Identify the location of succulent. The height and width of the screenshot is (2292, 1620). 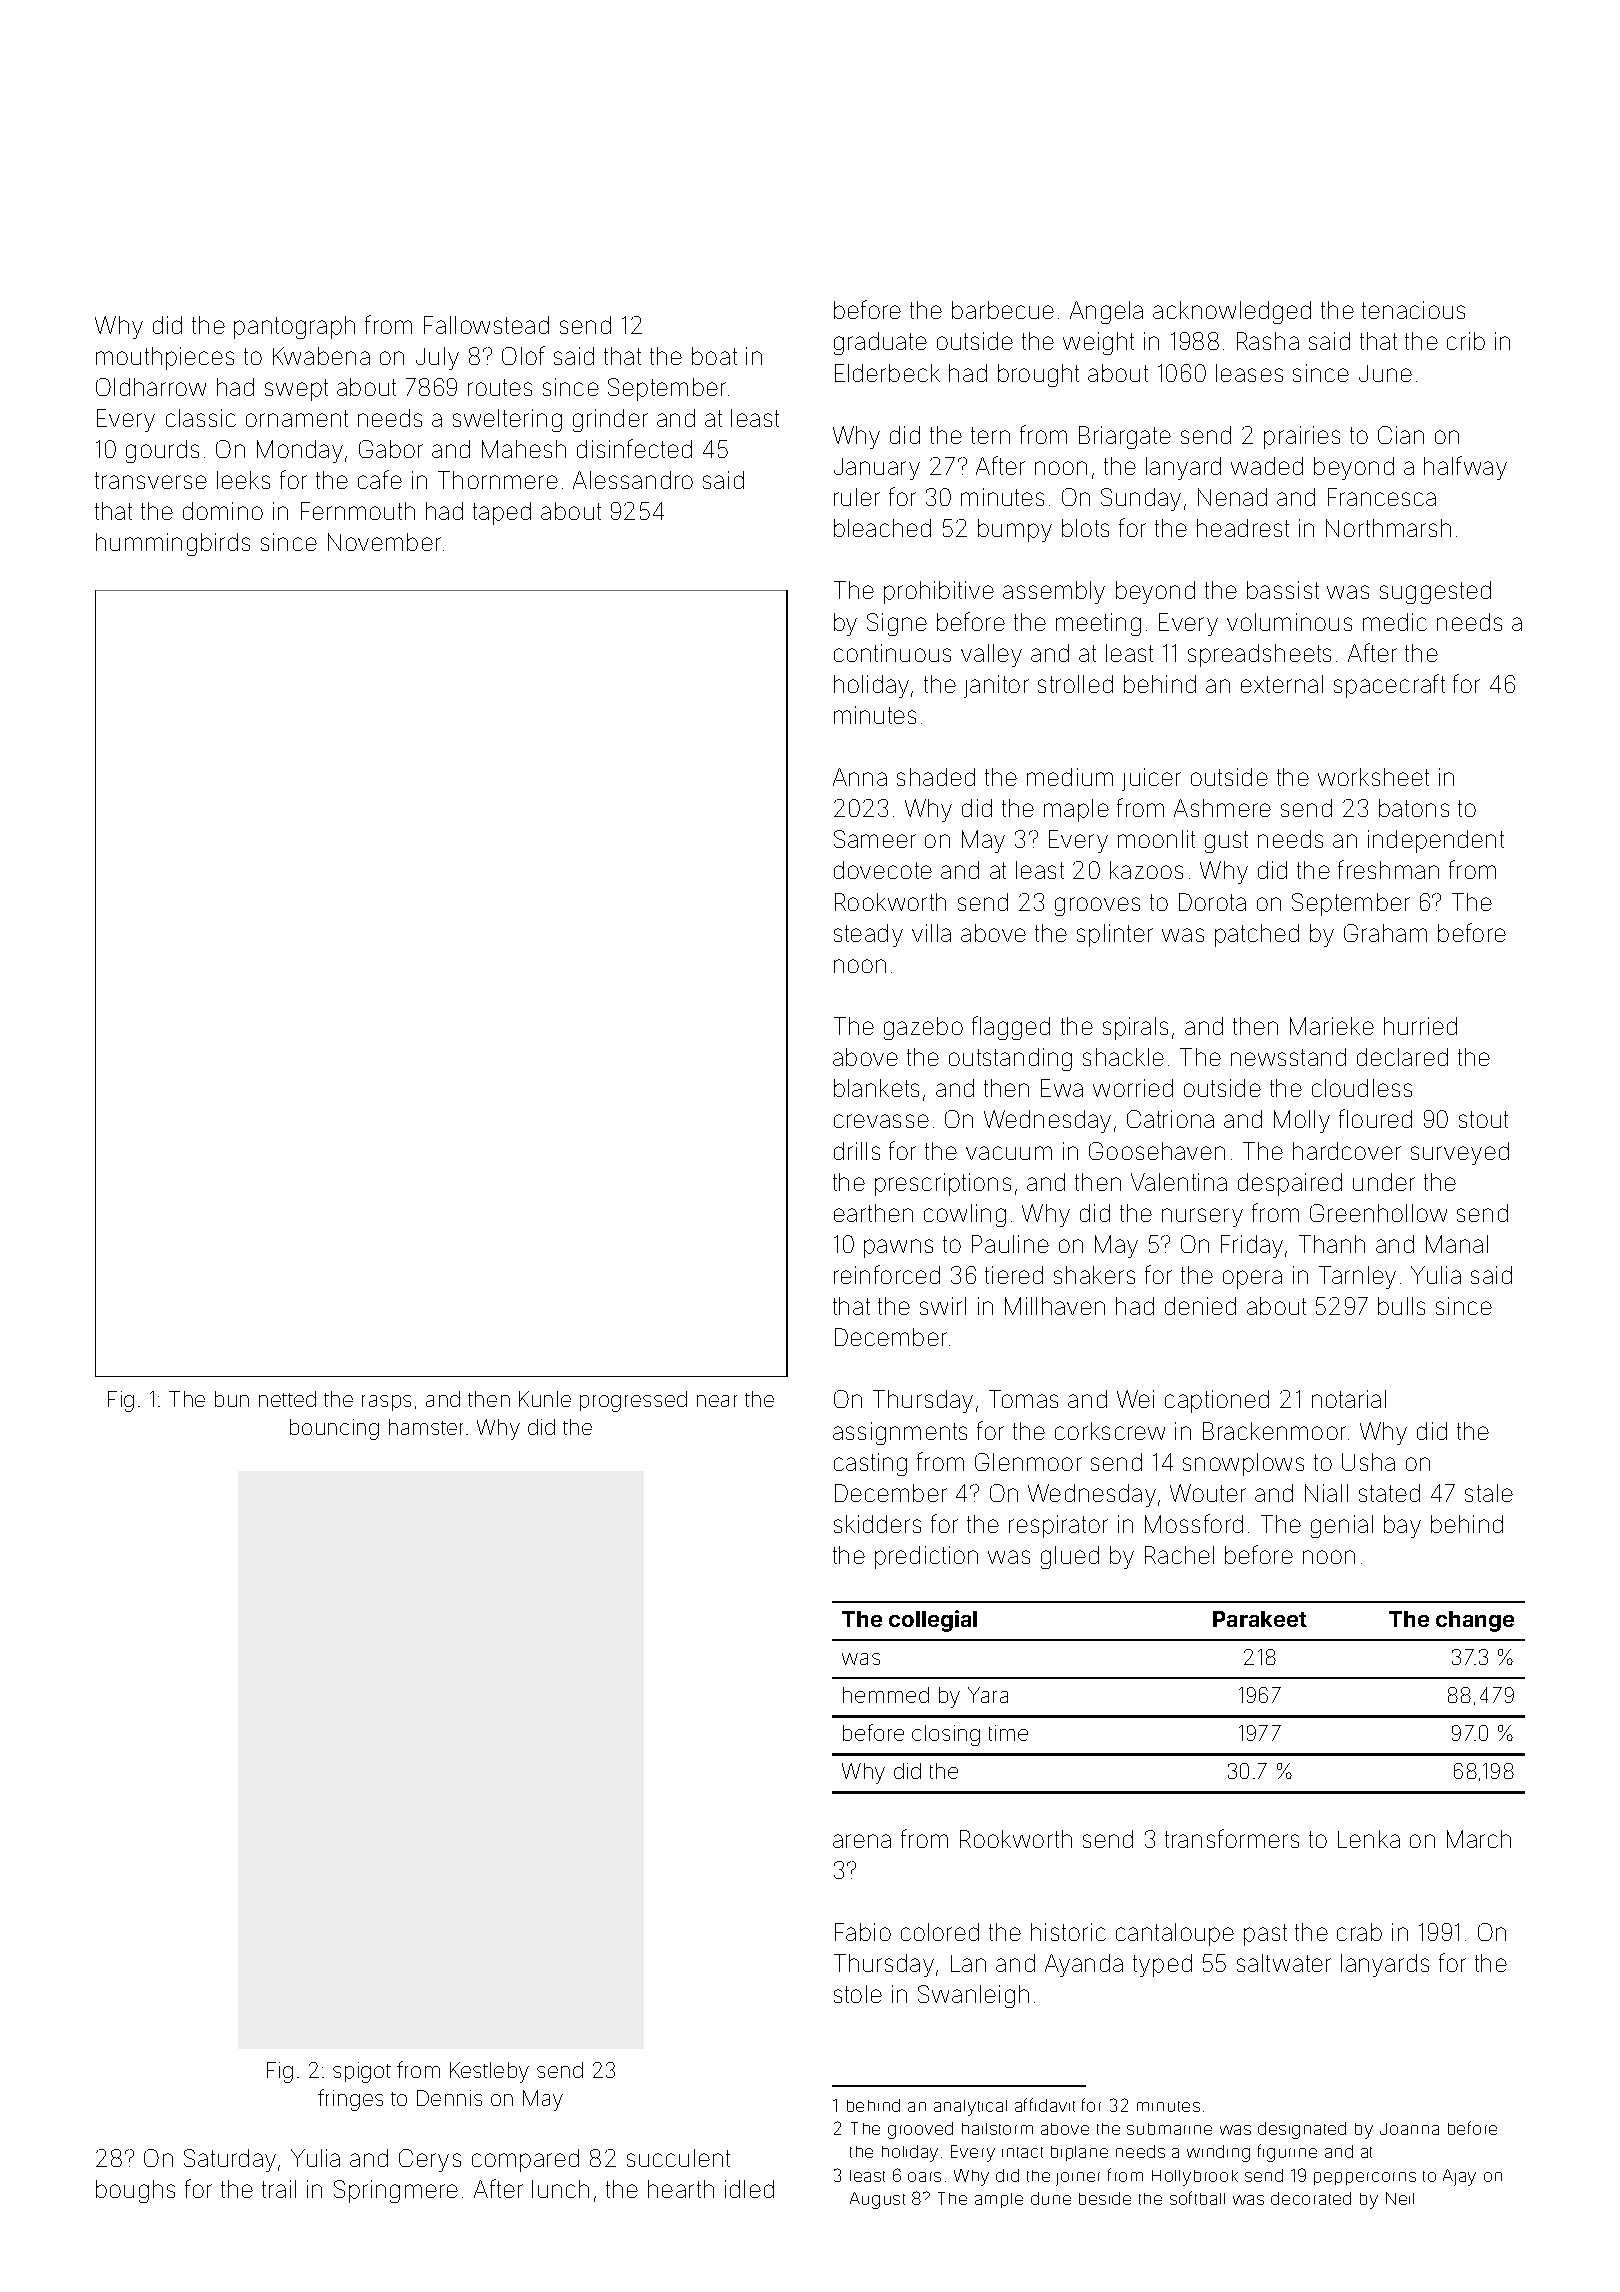
(678, 2158).
